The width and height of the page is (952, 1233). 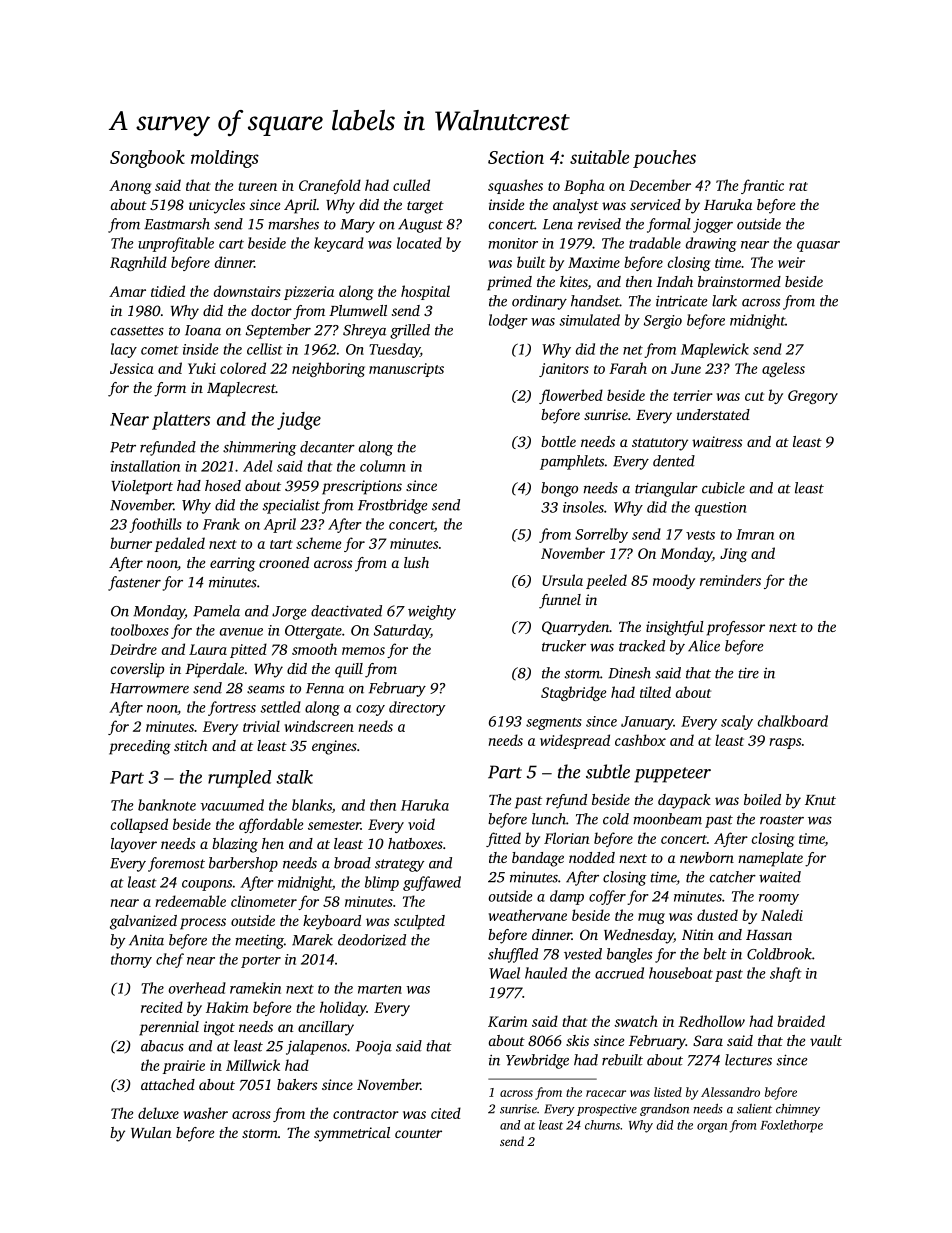 What do you see at coordinates (818, 246) in the page?
I see `quasar` at bounding box center [818, 246].
